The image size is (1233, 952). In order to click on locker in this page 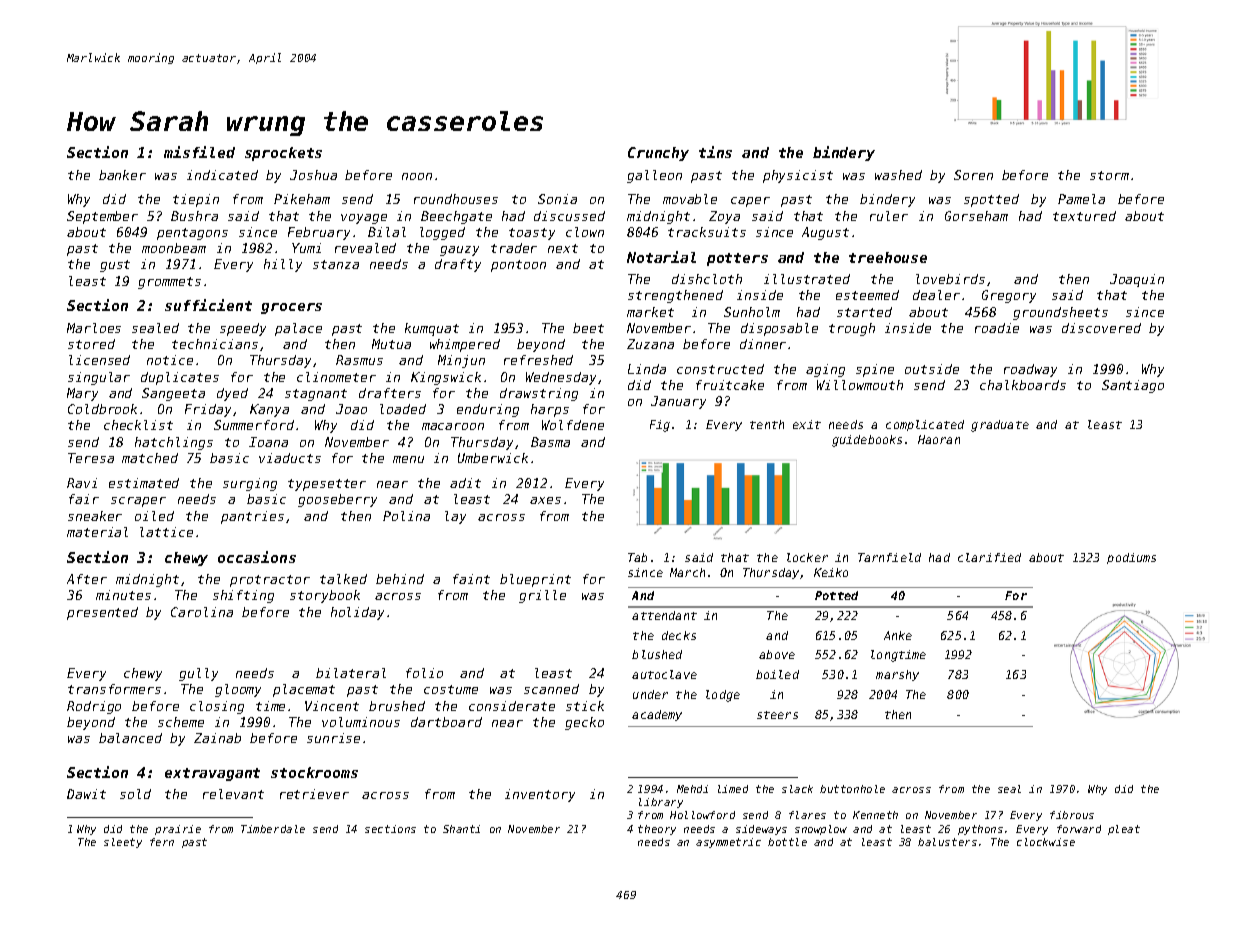, I will do `click(807, 557)`.
